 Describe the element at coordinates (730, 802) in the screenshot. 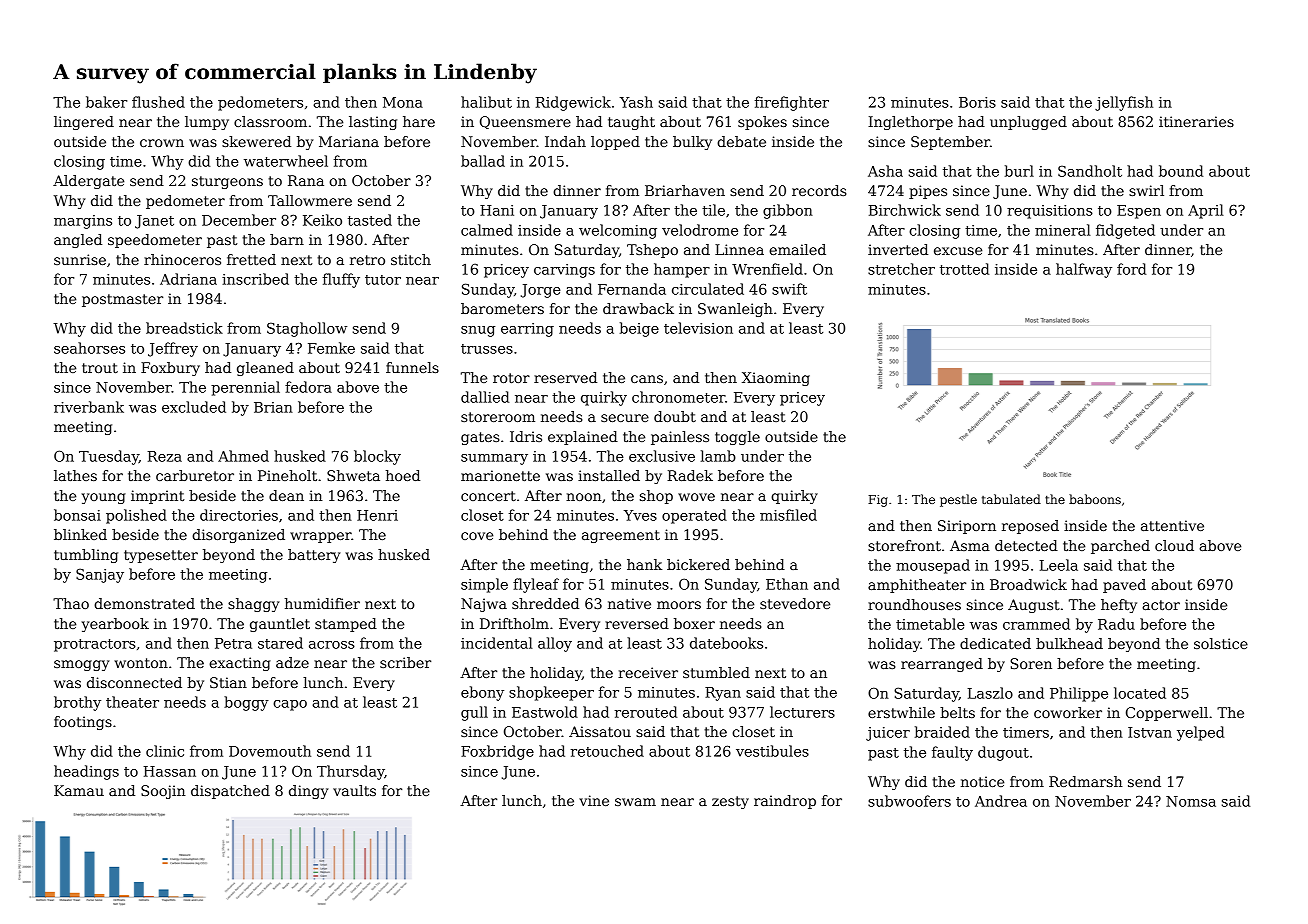

I see `zesty` at that location.
